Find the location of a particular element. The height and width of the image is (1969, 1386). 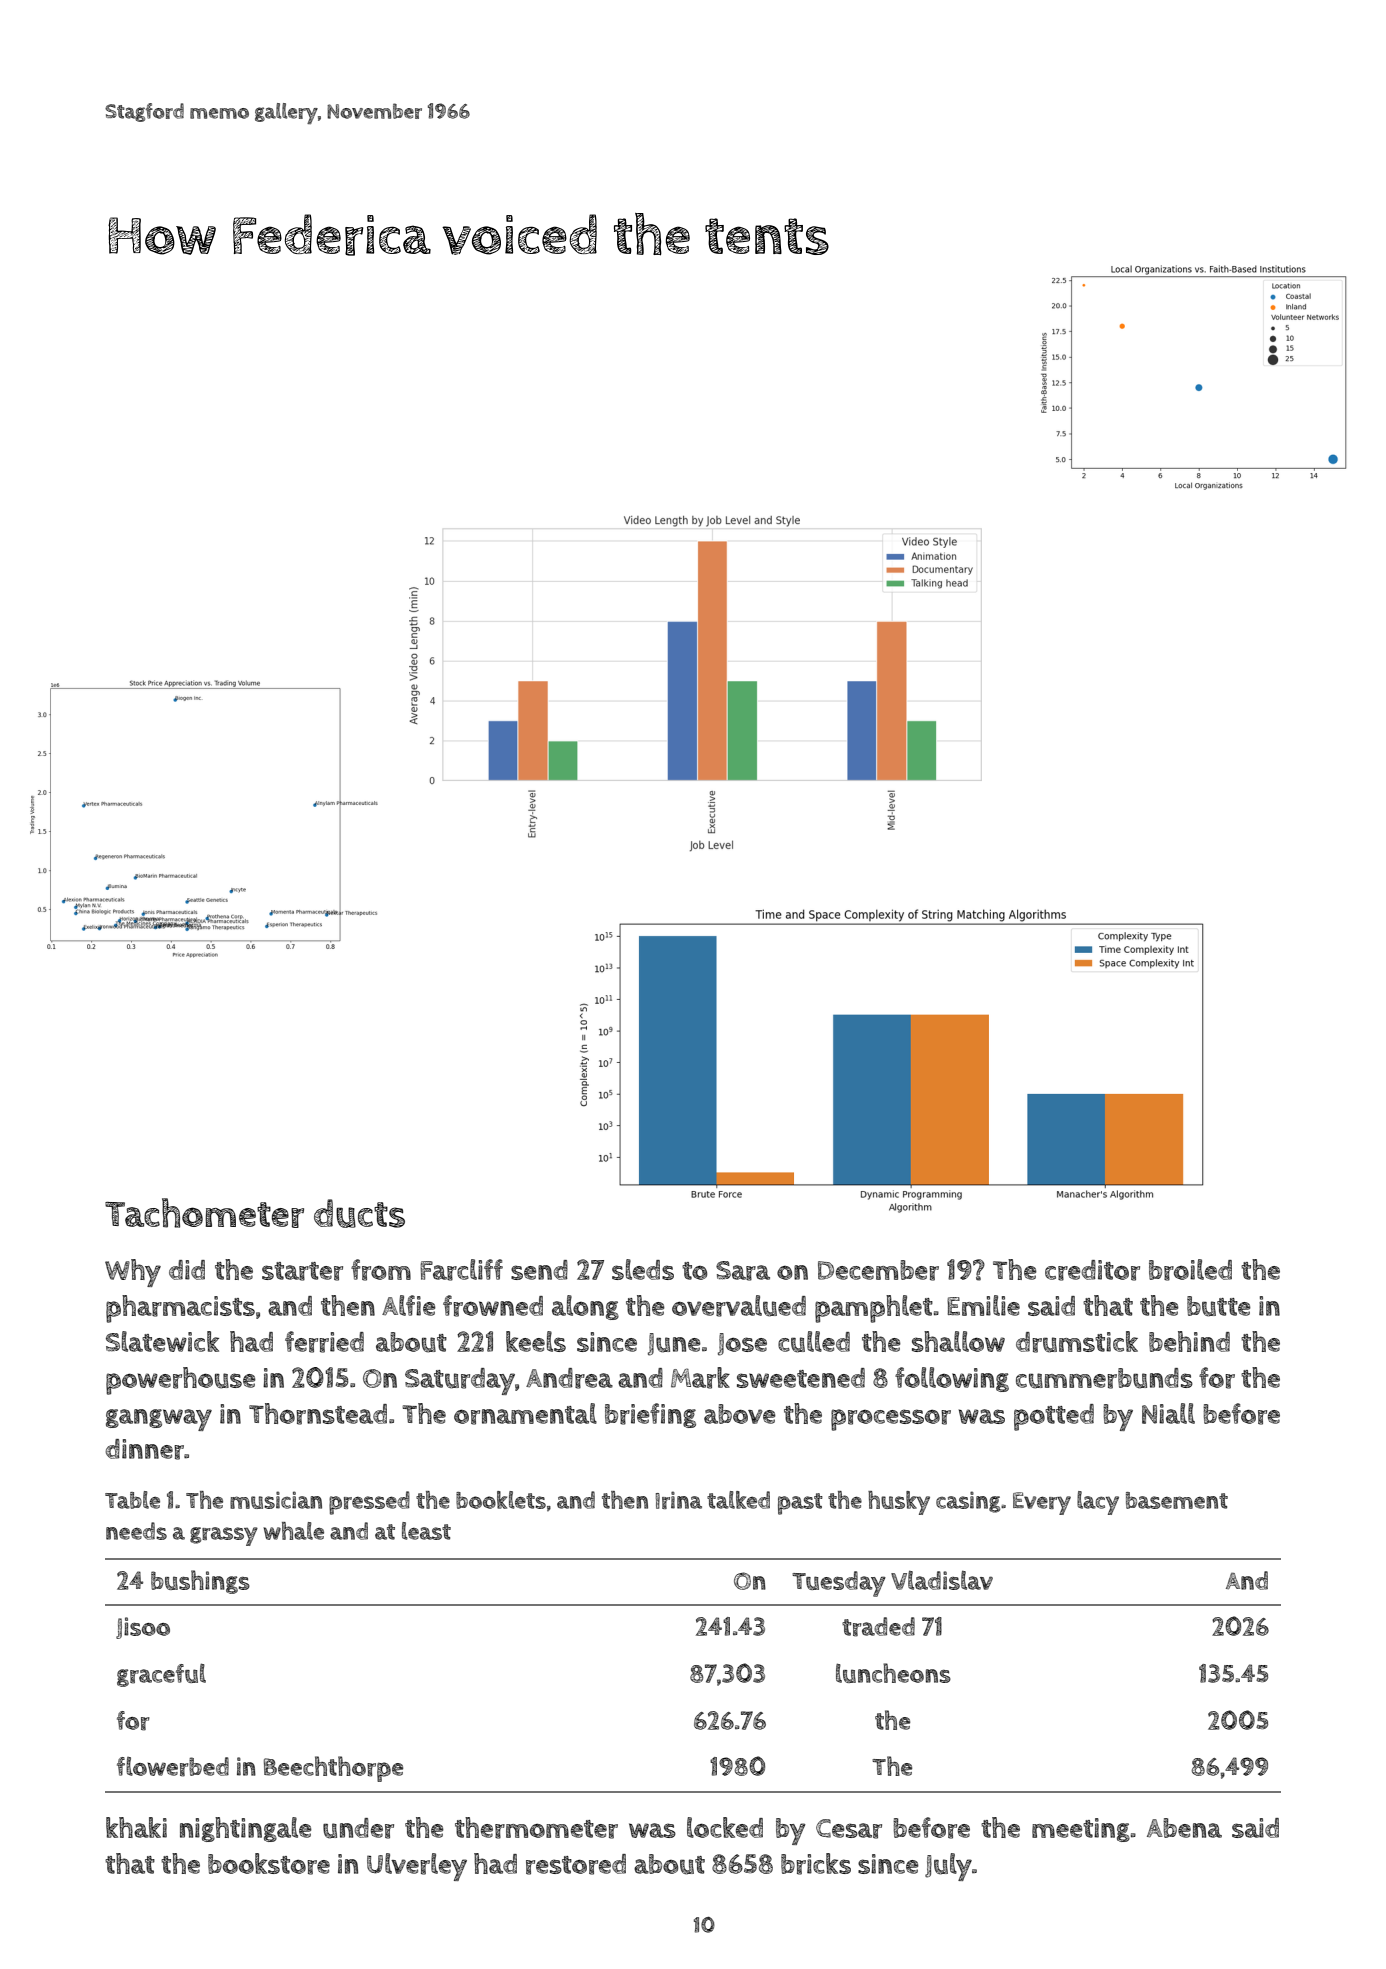

sleds is located at coordinates (643, 1269).
